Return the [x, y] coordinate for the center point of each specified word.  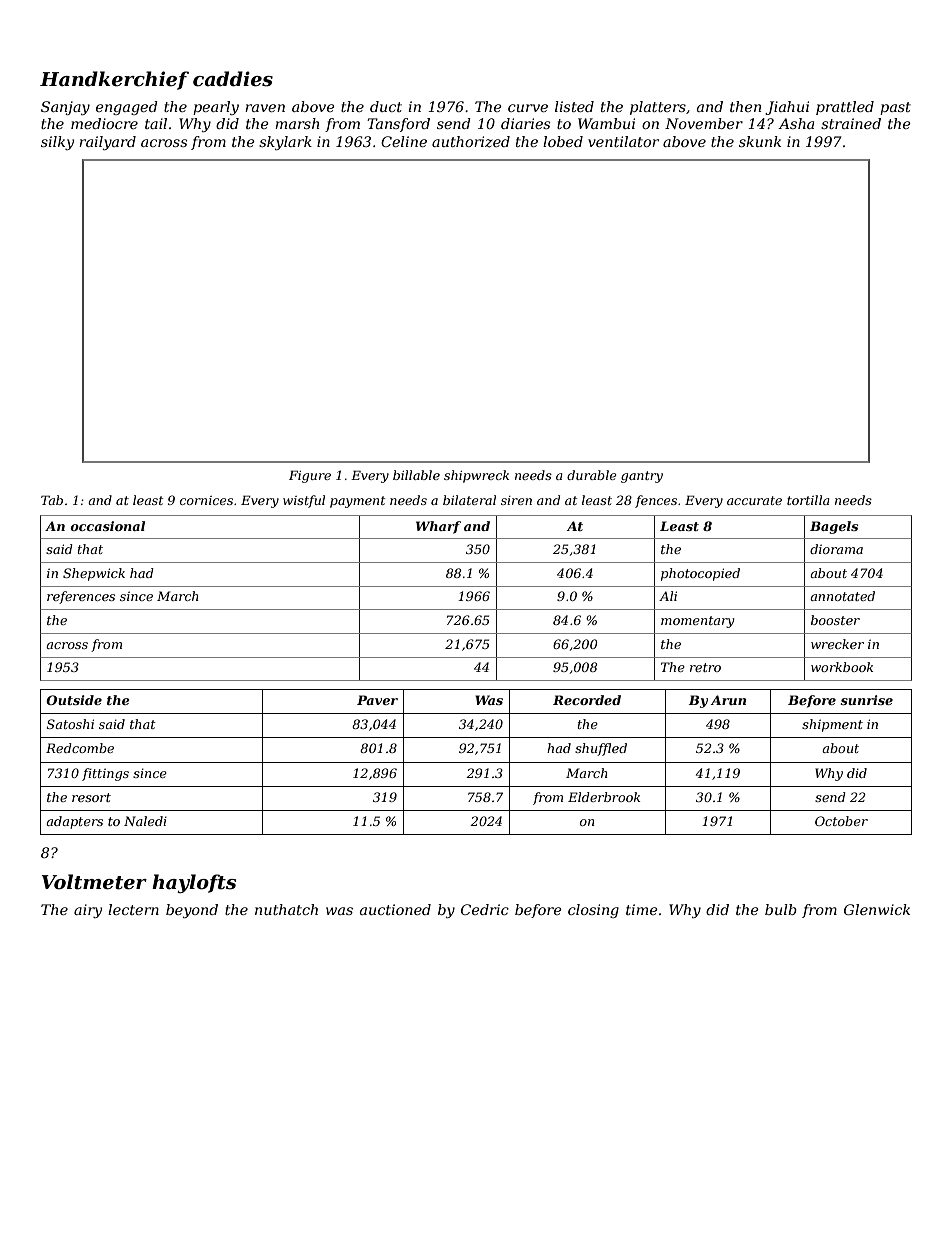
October [841, 821]
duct [386, 106]
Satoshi [70, 724]
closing [593, 911]
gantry [642, 477]
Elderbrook [604, 797]
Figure [310, 476]
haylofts [194, 883]
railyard [107, 143]
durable [592, 475]
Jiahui [787, 108]
